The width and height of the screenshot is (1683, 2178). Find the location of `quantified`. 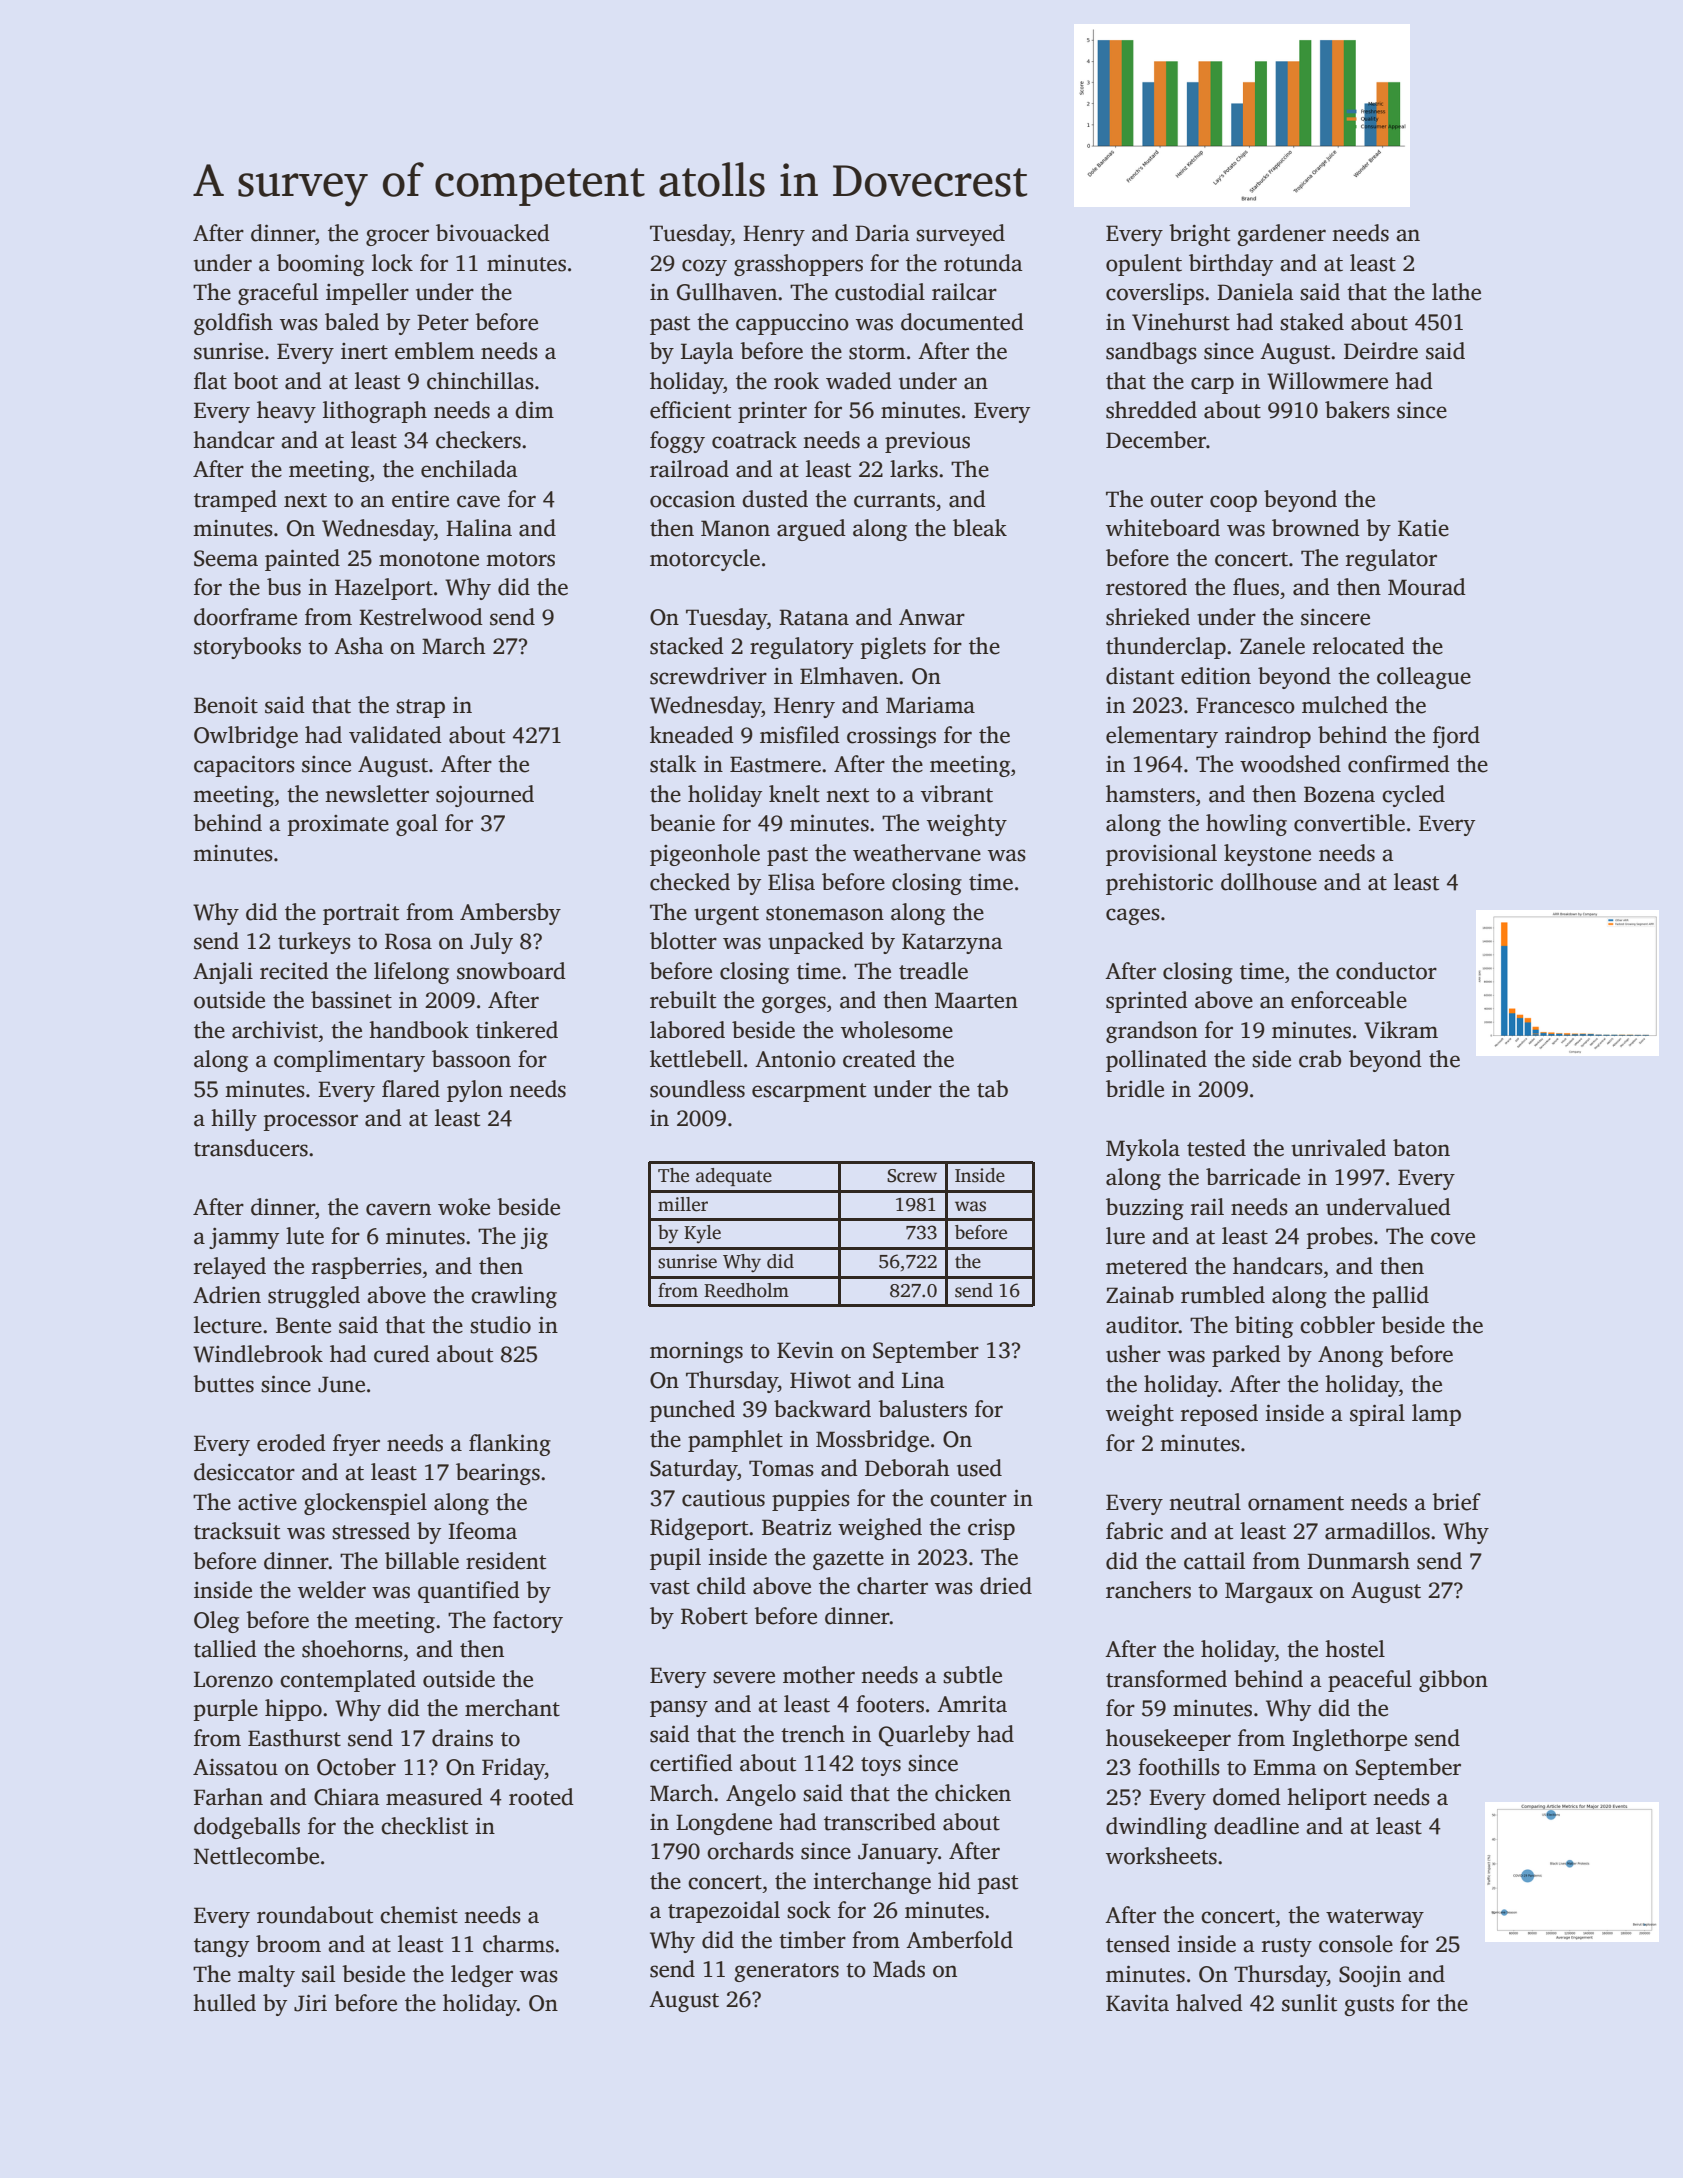

quantified is located at coordinates (469, 1592).
